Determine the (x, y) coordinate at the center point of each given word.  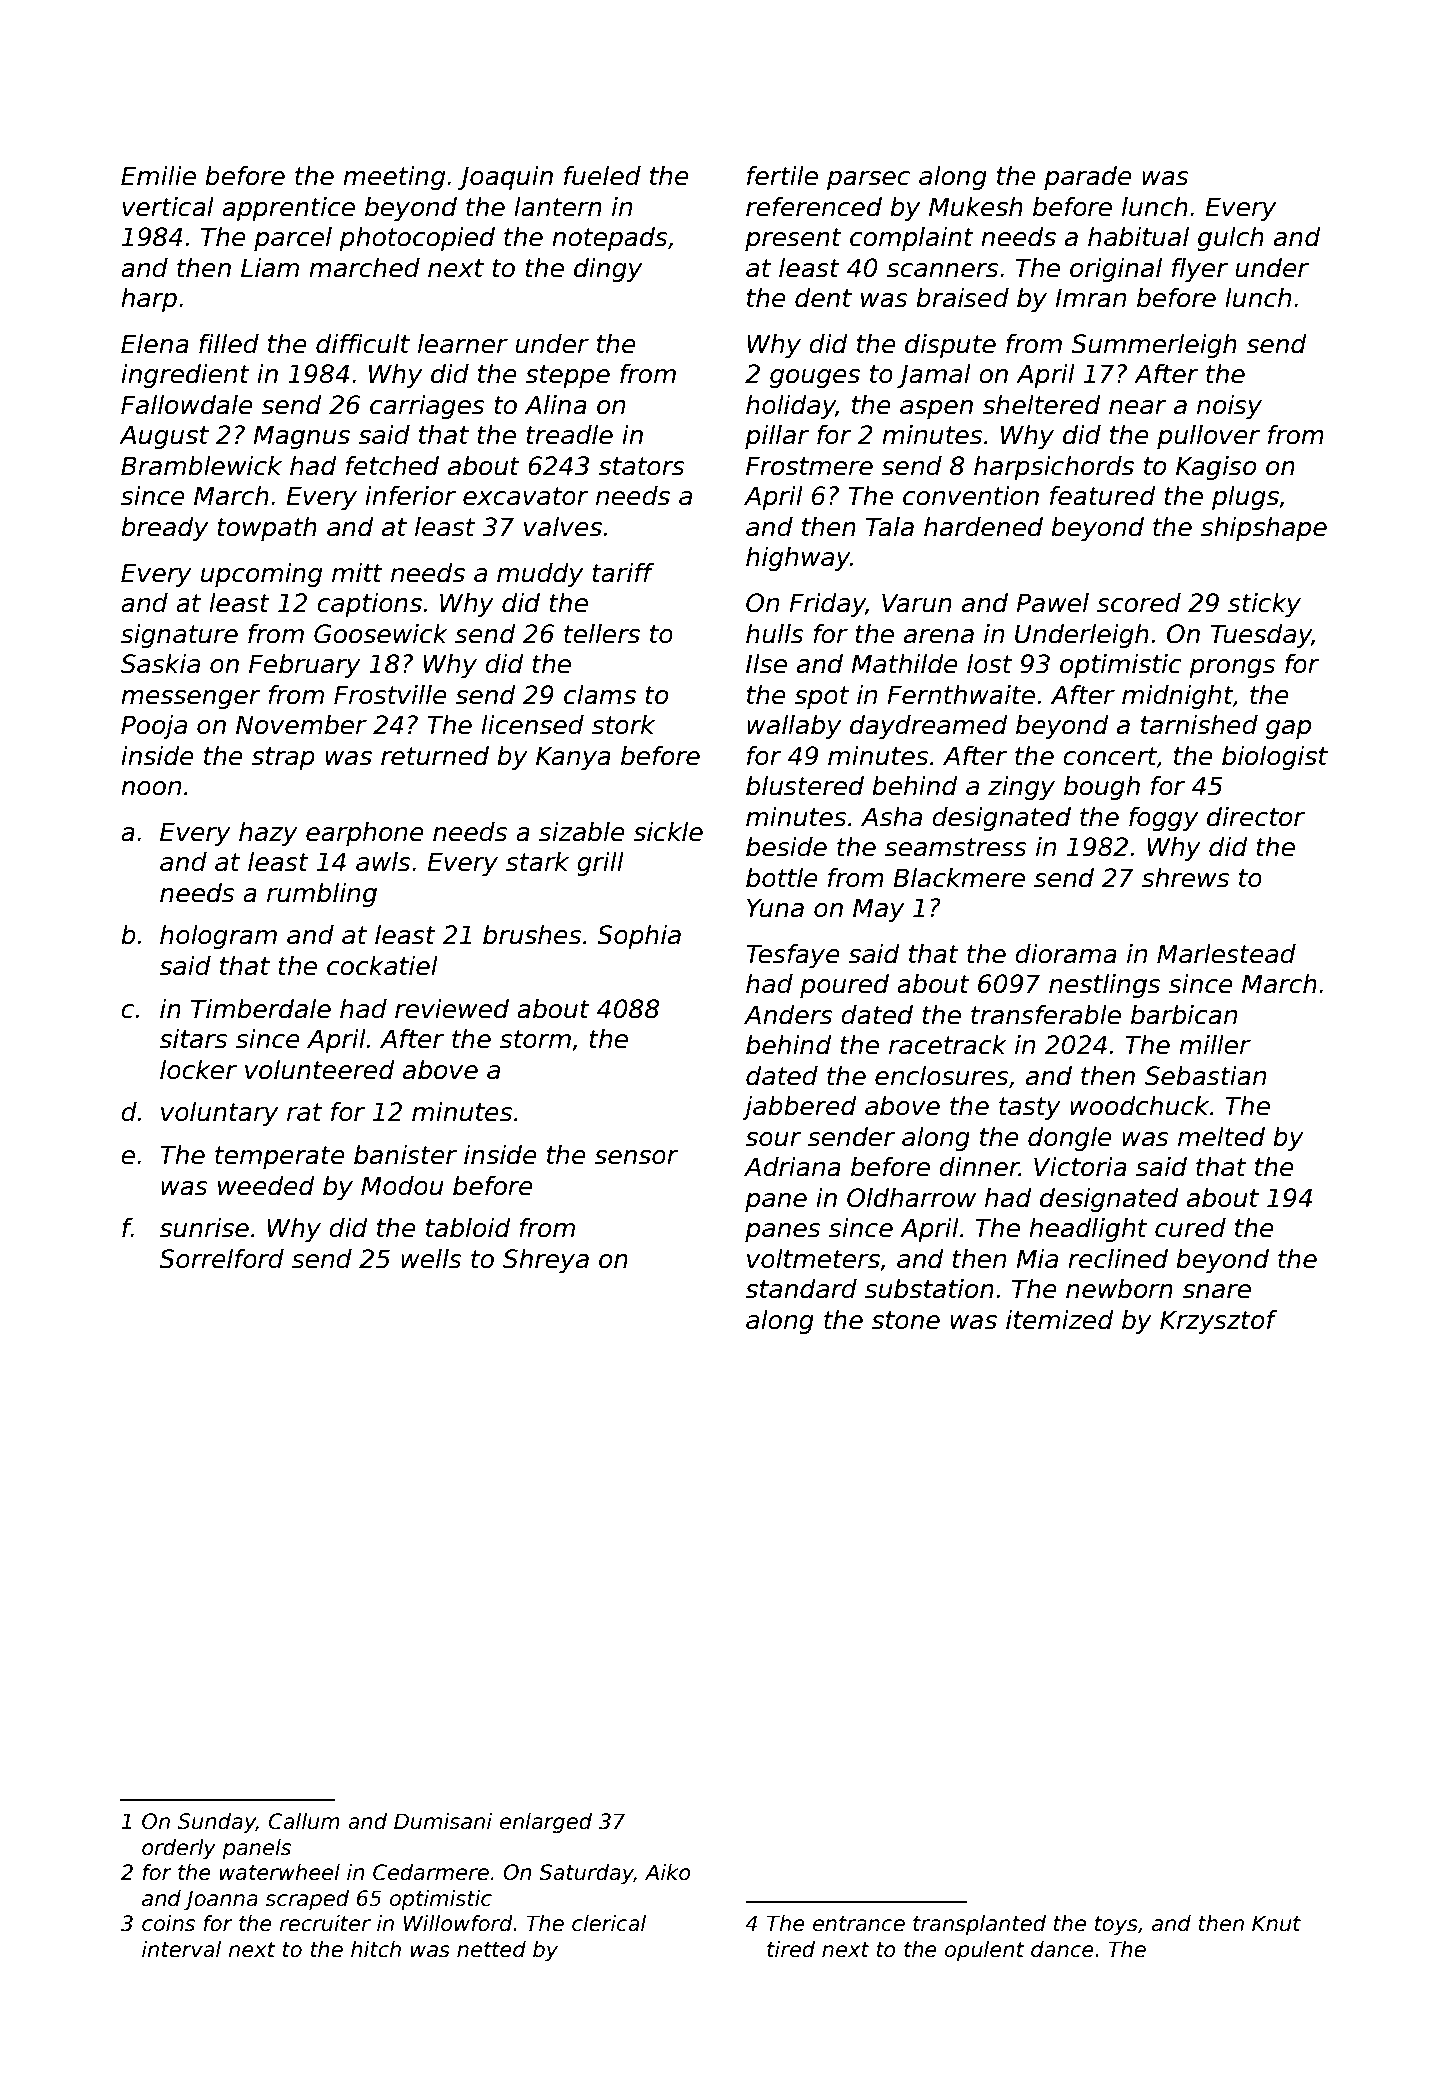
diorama (1066, 954)
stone (905, 1320)
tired (791, 1949)
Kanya (573, 758)
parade (1088, 178)
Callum (304, 1821)
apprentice (288, 209)
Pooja (154, 727)
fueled (602, 176)
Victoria (1080, 1167)
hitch (376, 1949)
